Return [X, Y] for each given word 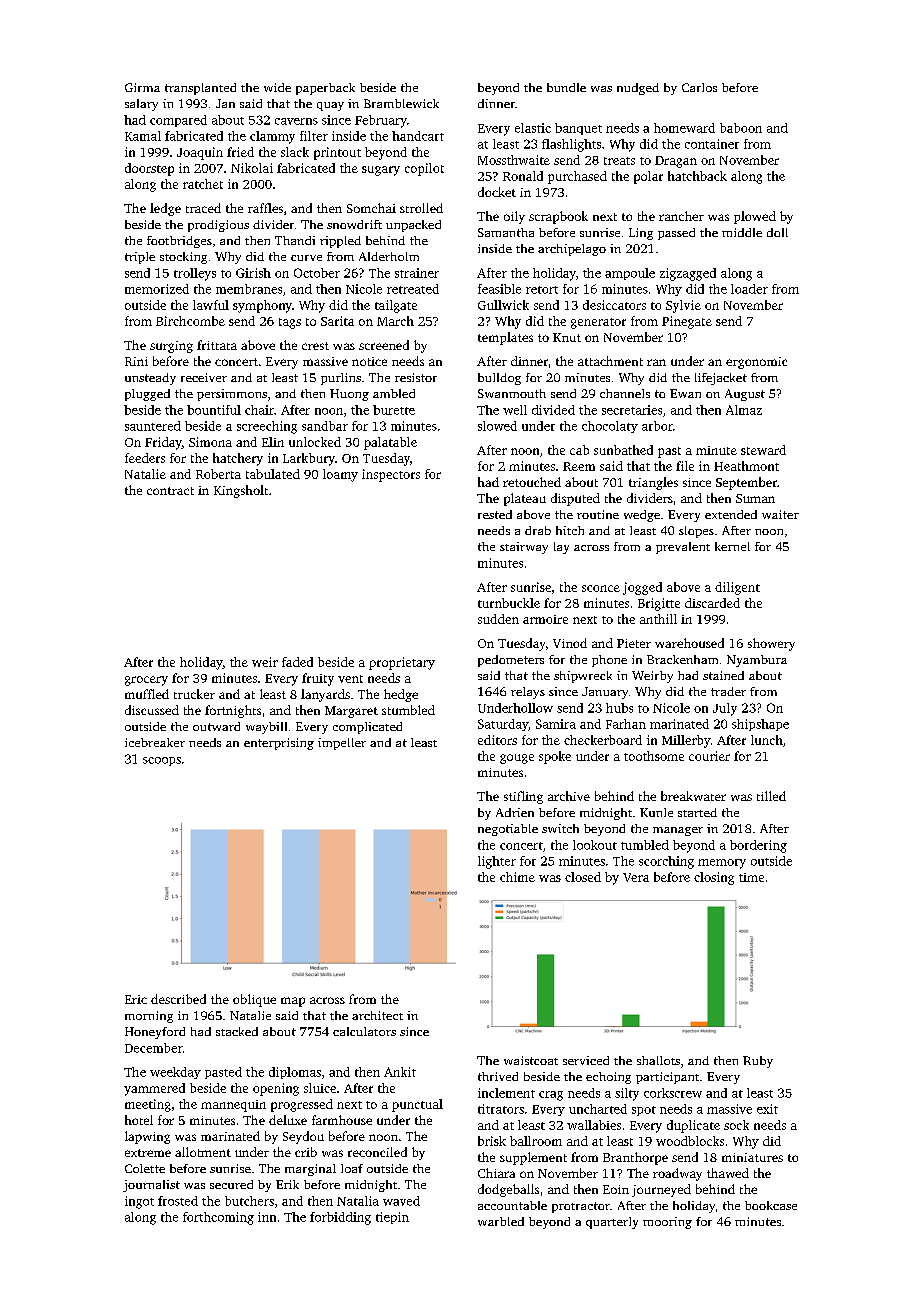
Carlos [699, 87]
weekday [175, 1073]
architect [377, 1015]
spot [644, 1111]
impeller [342, 744]
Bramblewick [401, 103]
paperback [325, 89]
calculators [364, 1031]
